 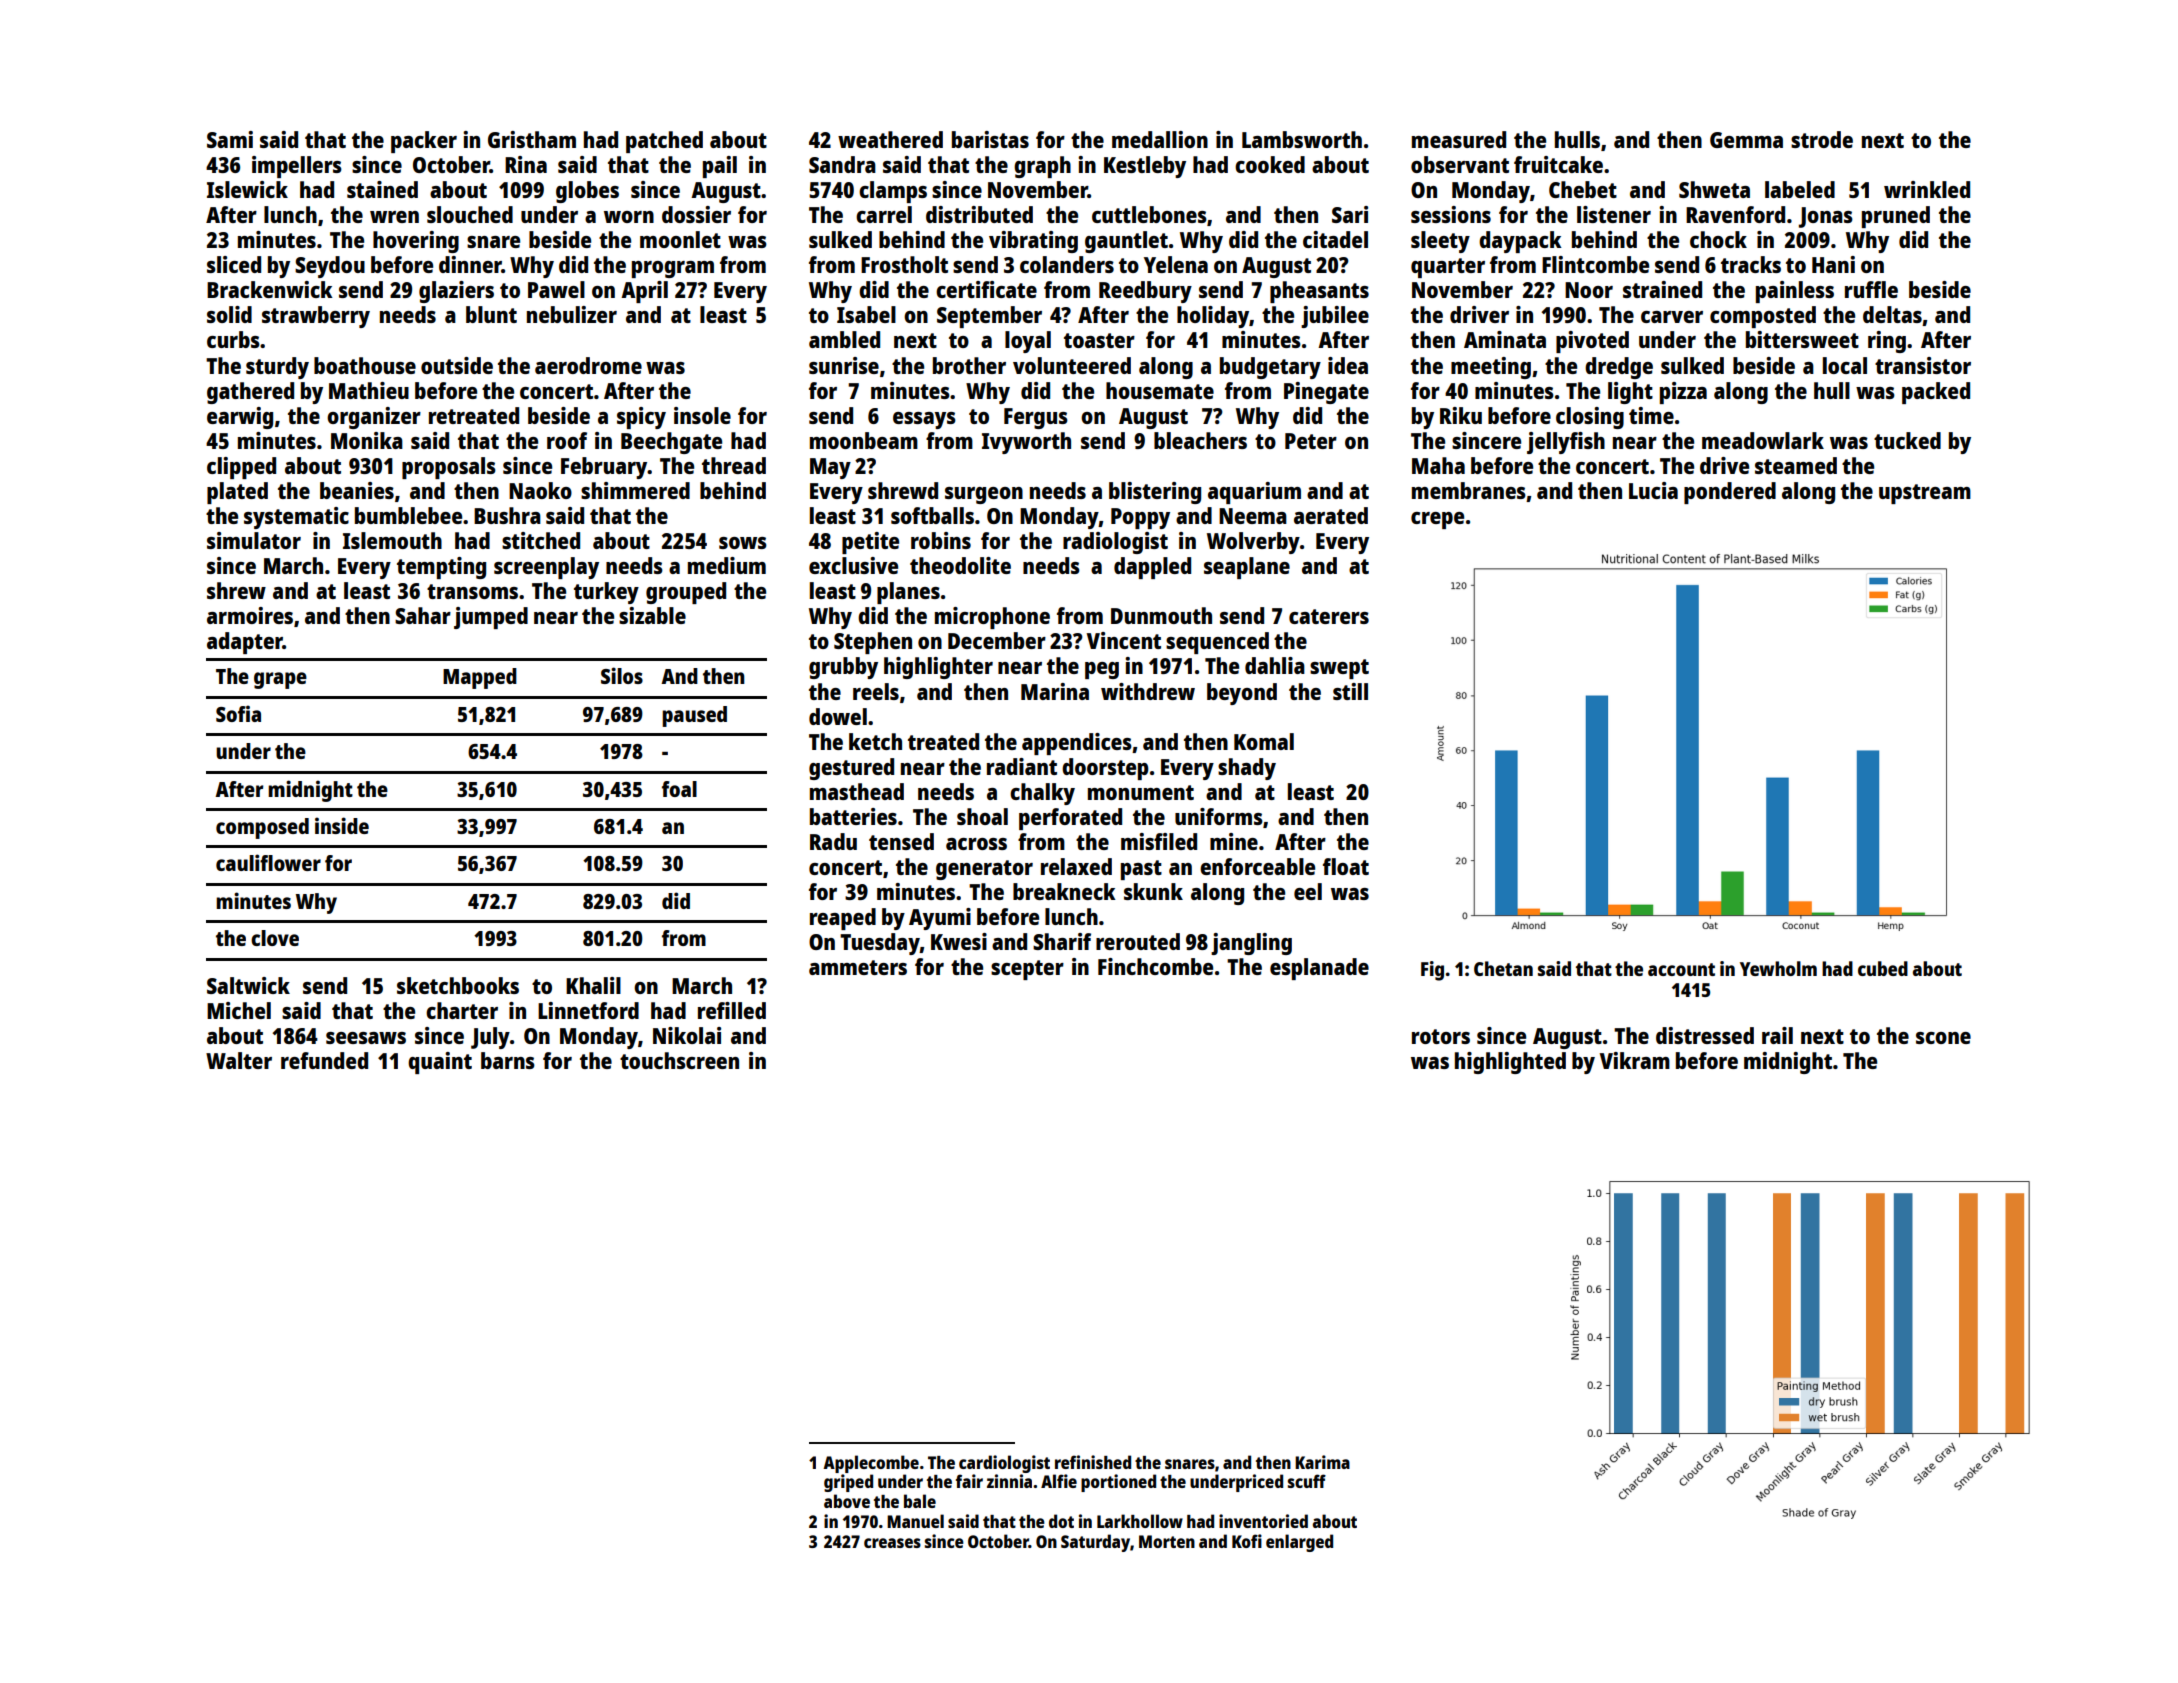 I want to click on stitched, so click(x=541, y=540).
